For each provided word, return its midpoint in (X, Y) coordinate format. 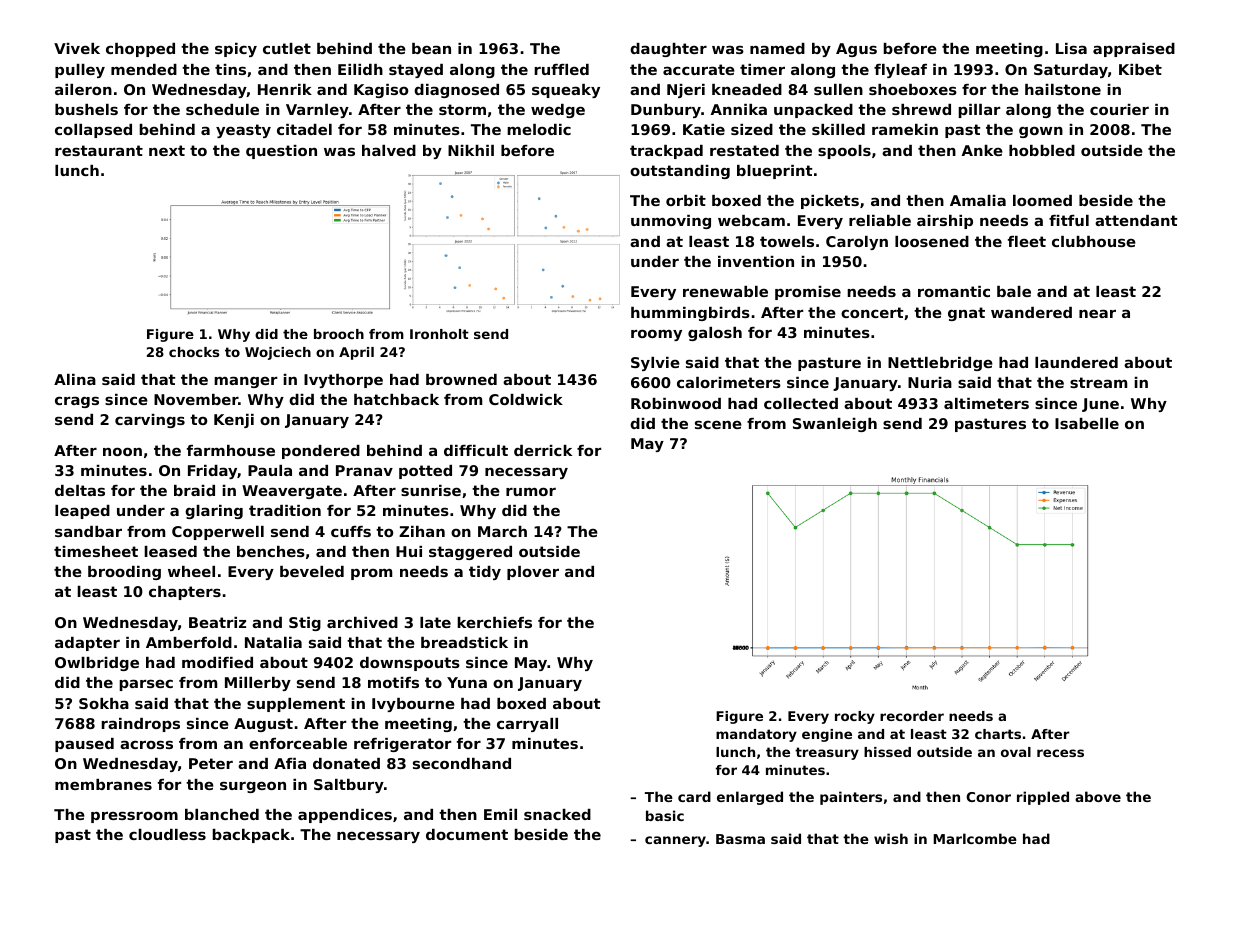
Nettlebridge (940, 364)
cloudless (167, 834)
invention (756, 261)
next (167, 150)
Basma (740, 839)
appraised (1134, 50)
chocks (194, 352)
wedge (558, 111)
